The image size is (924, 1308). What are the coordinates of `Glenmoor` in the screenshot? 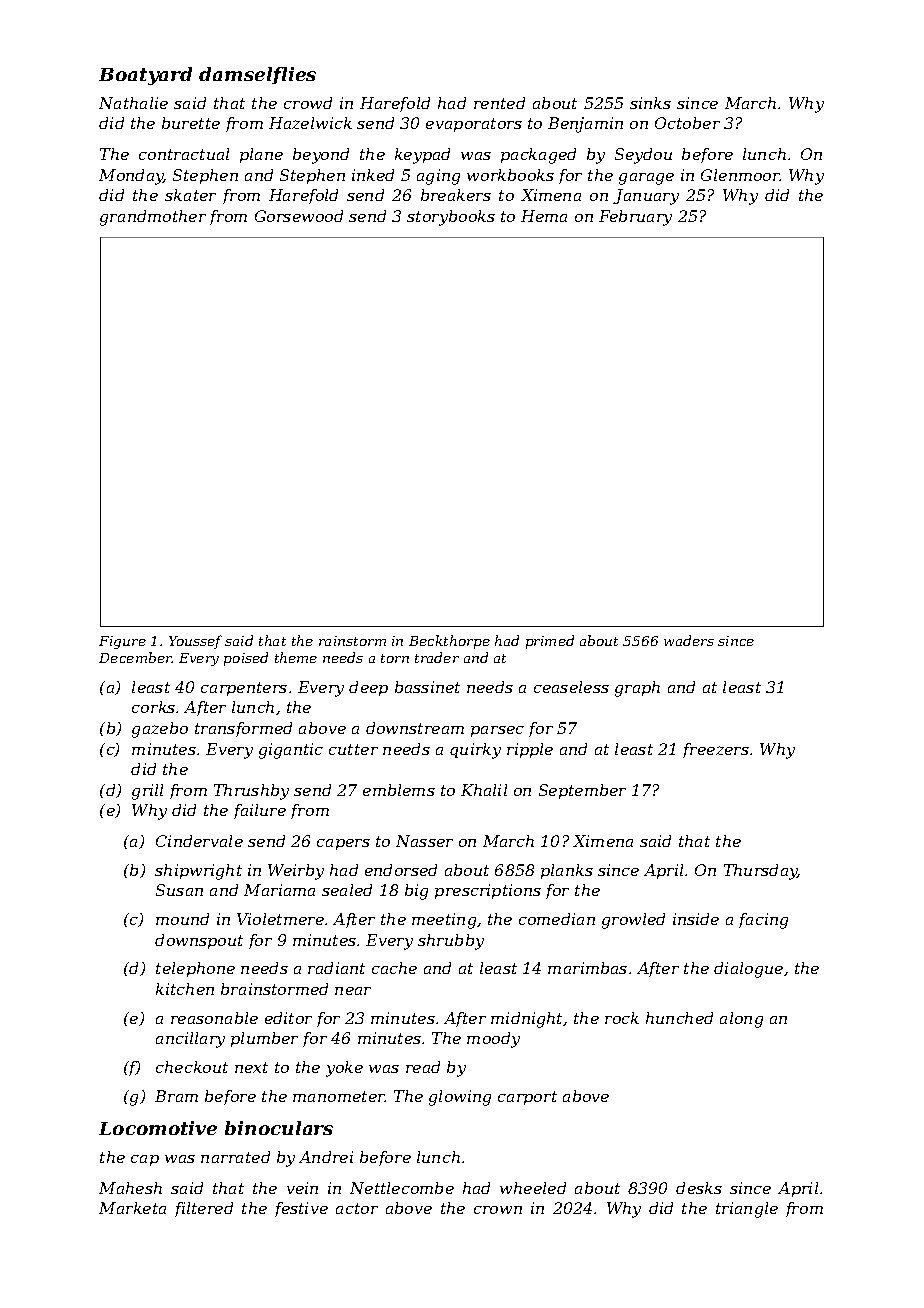 It's located at (740, 175).
